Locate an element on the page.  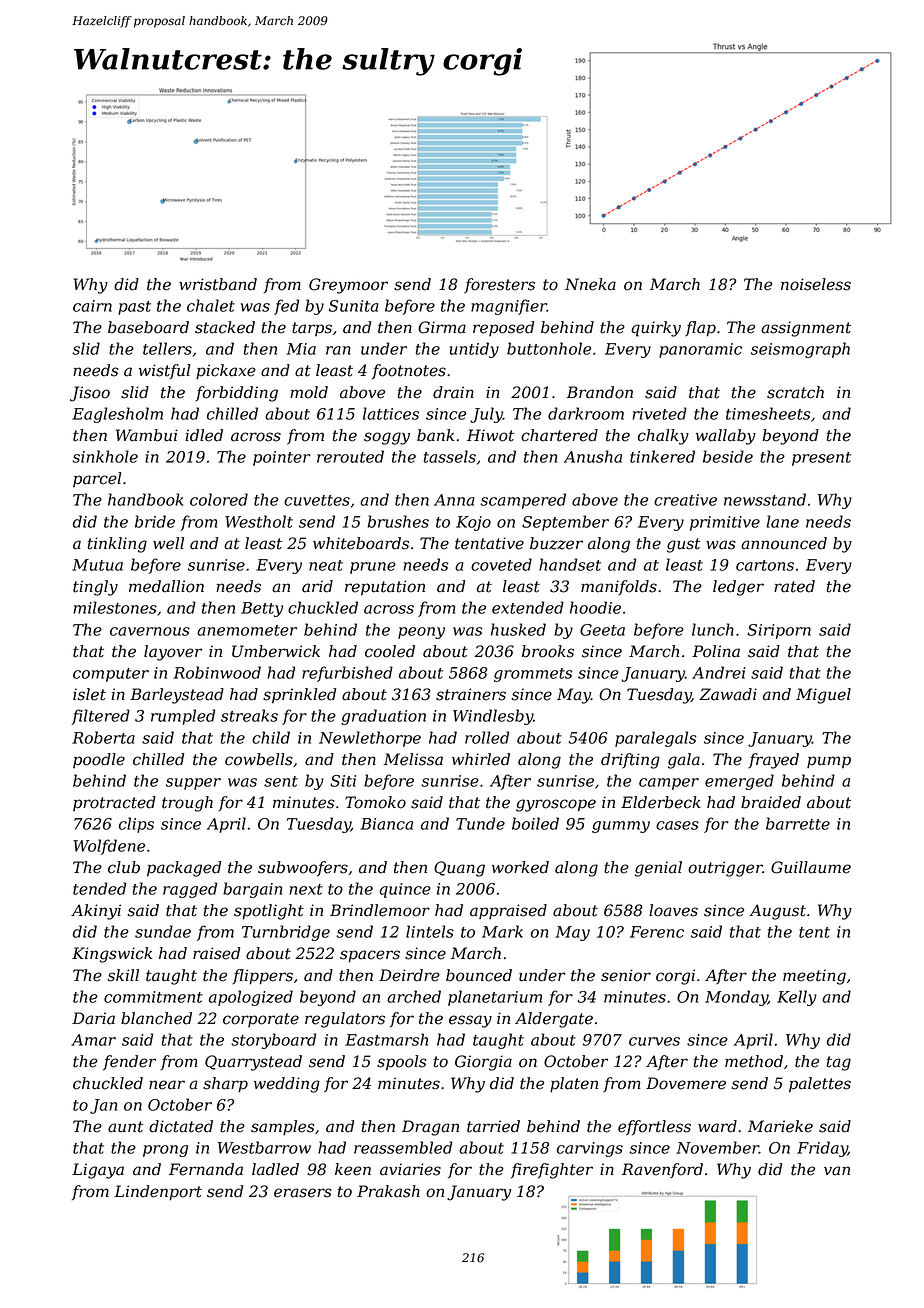
cairn is located at coordinates (92, 306).
